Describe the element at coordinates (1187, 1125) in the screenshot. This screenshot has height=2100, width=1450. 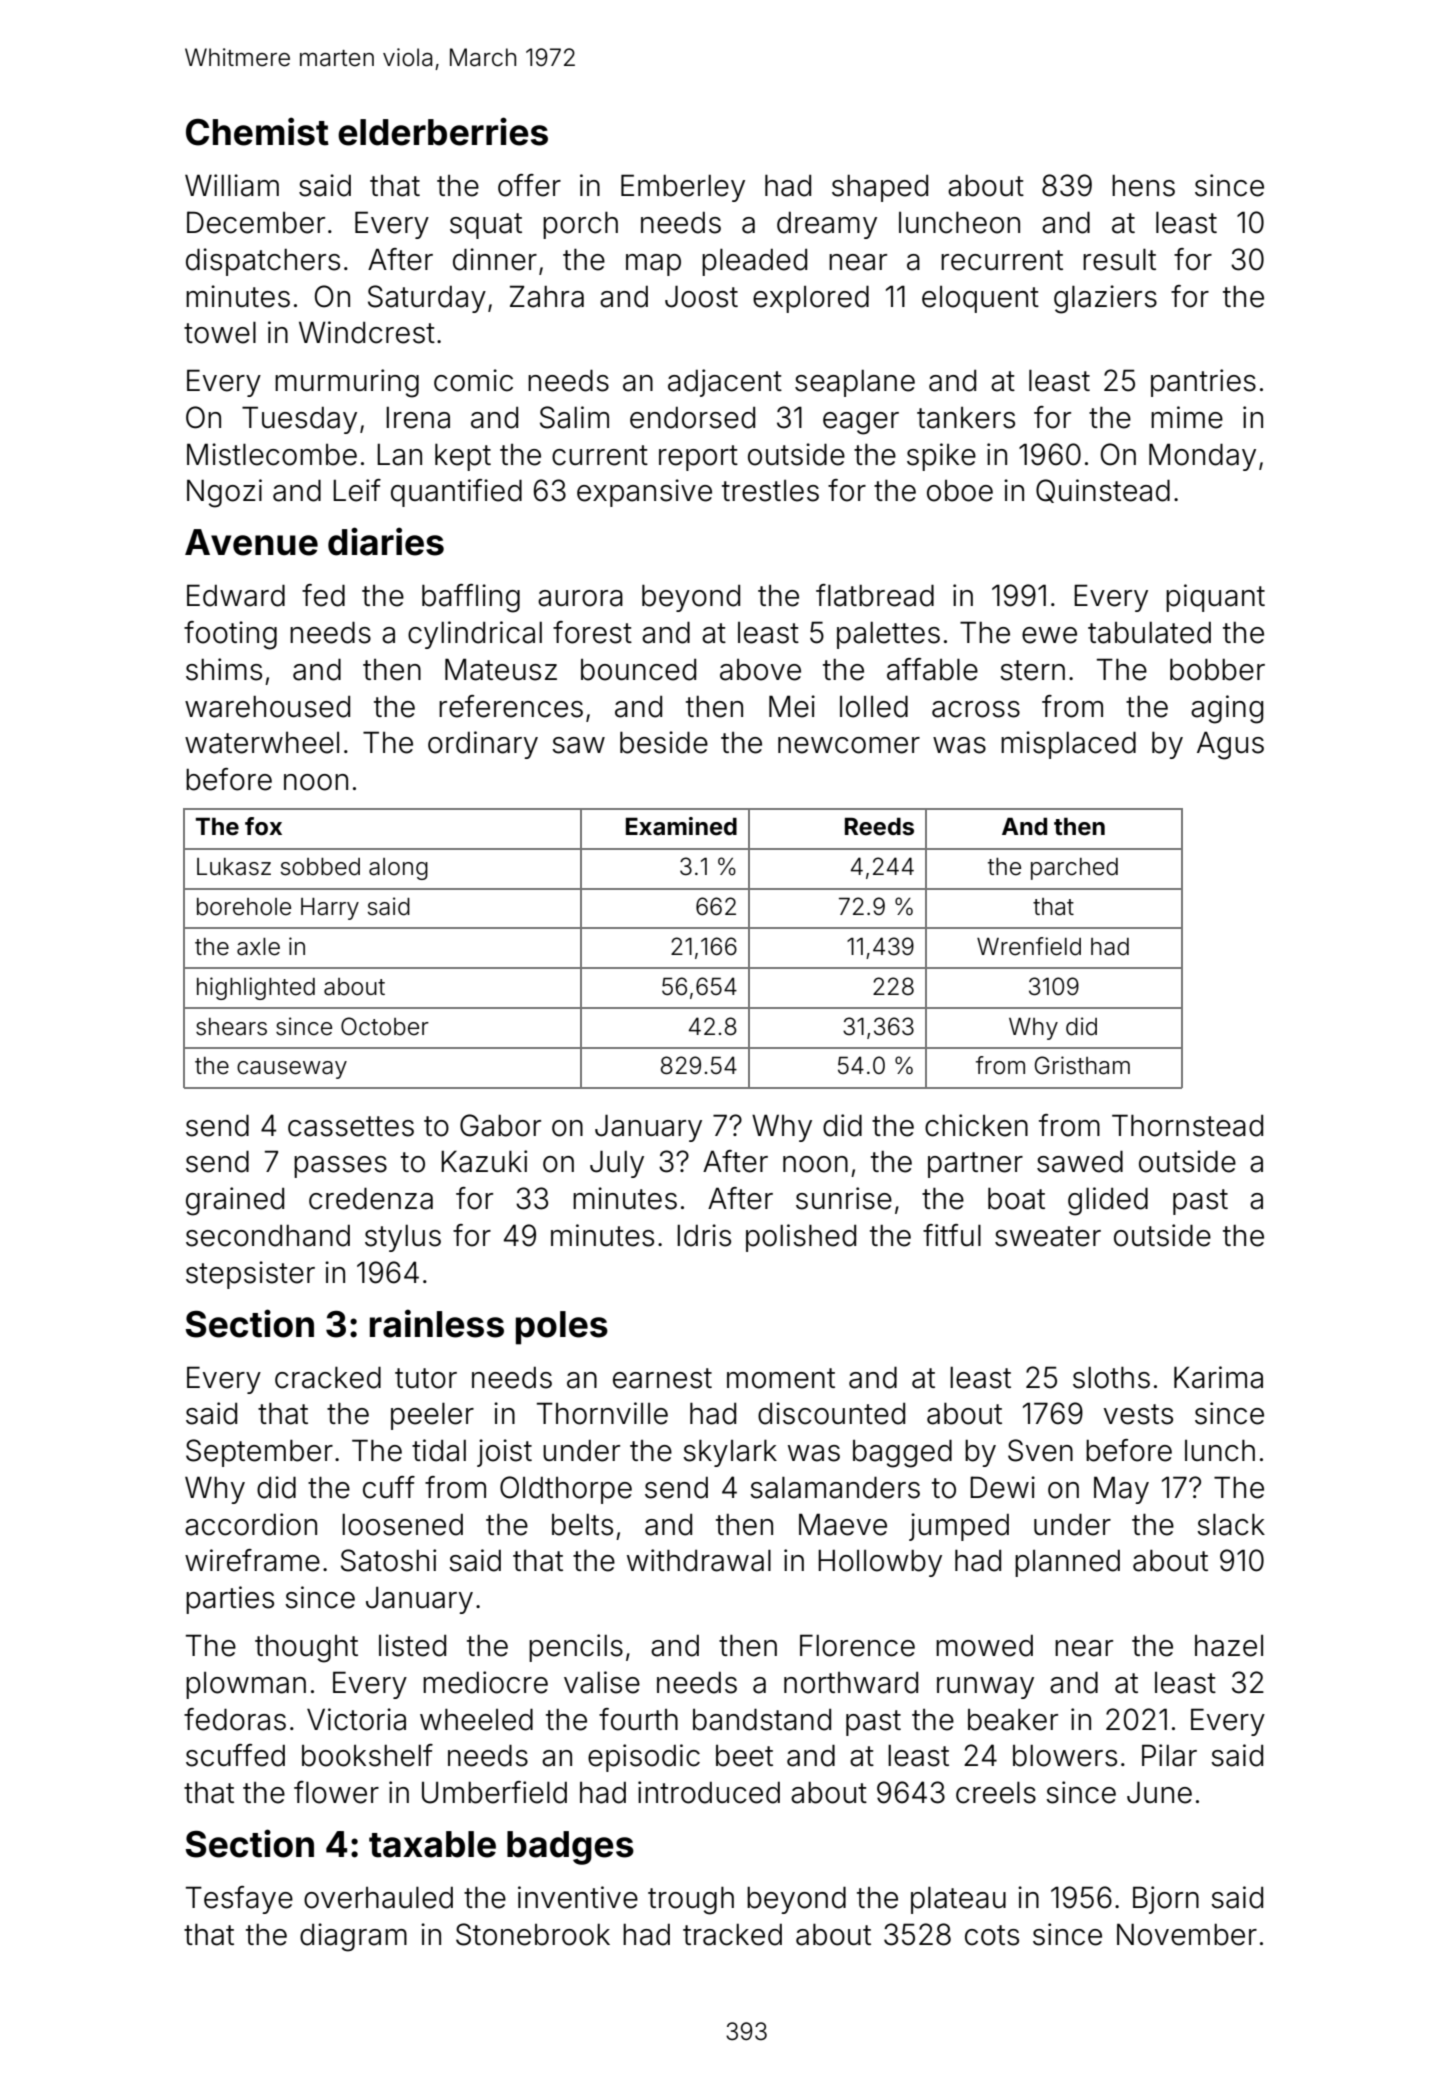
I see `Thornstead` at that location.
